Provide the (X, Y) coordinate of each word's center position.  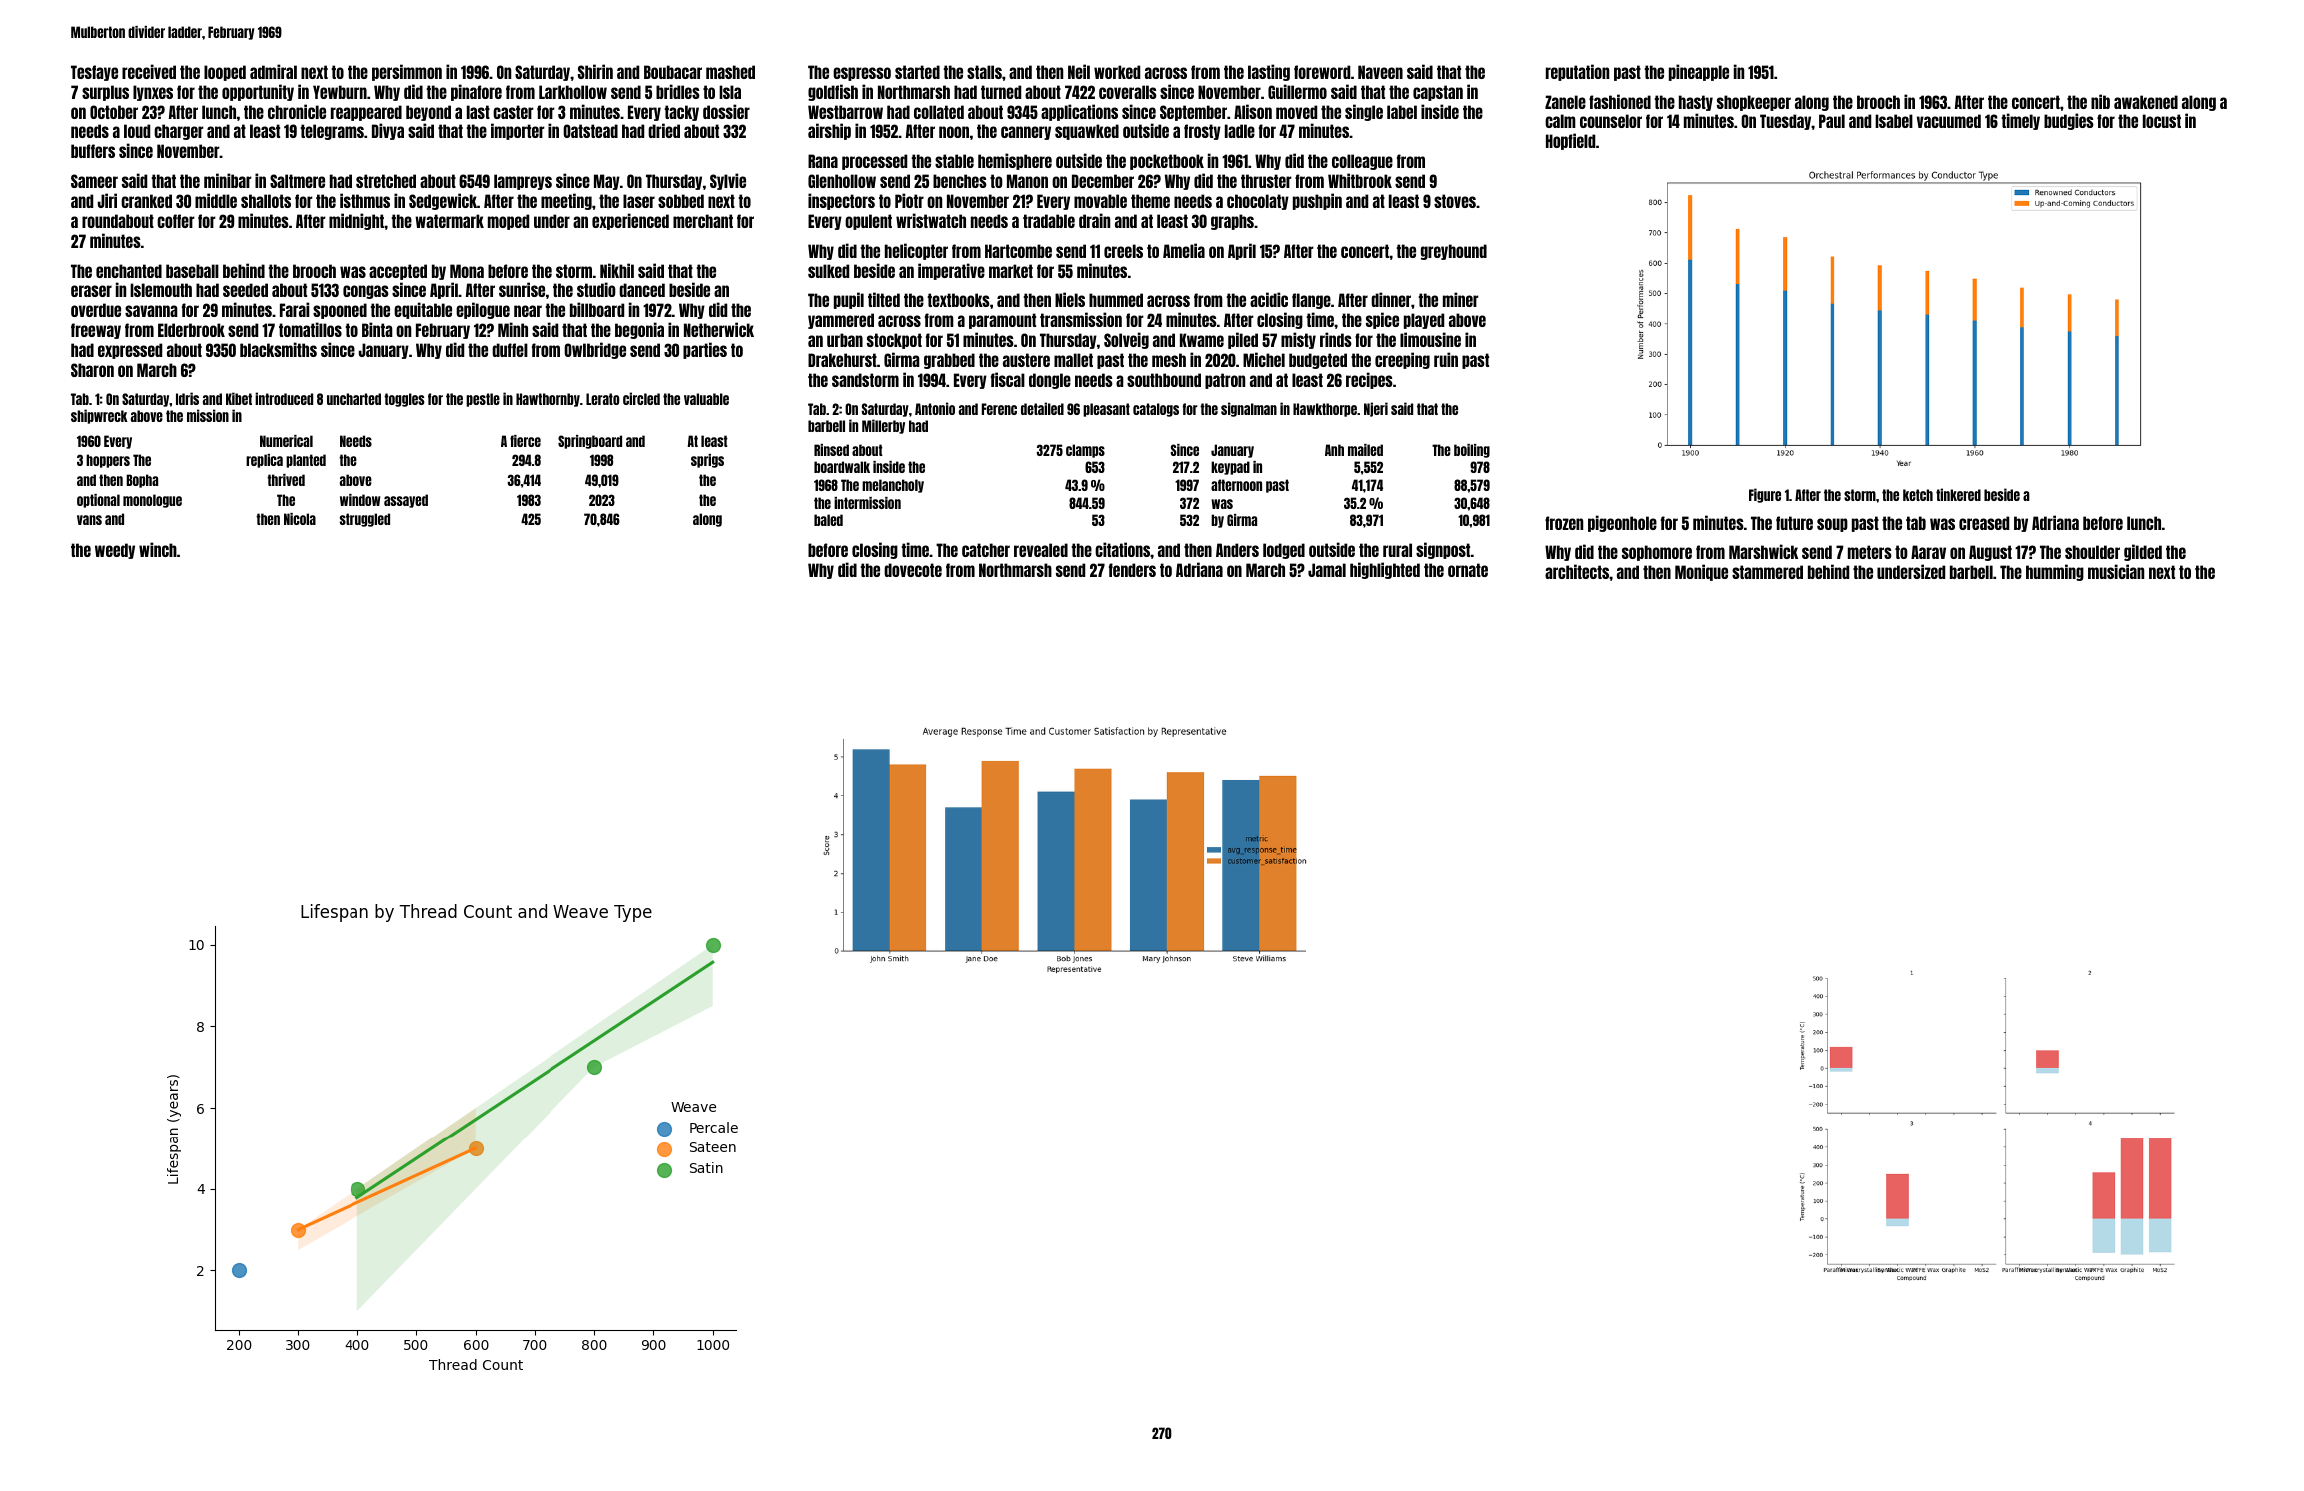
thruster (1266, 181)
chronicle (297, 111)
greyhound (1454, 252)
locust (2162, 121)
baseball (192, 271)
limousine (1430, 339)
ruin (1446, 359)
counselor (1611, 121)
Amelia (1184, 250)
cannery (1026, 133)
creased (1984, 523)
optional (98, 501)
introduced (284, 398)
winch (158, 549)
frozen (1564, 523)
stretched (386, 181)
